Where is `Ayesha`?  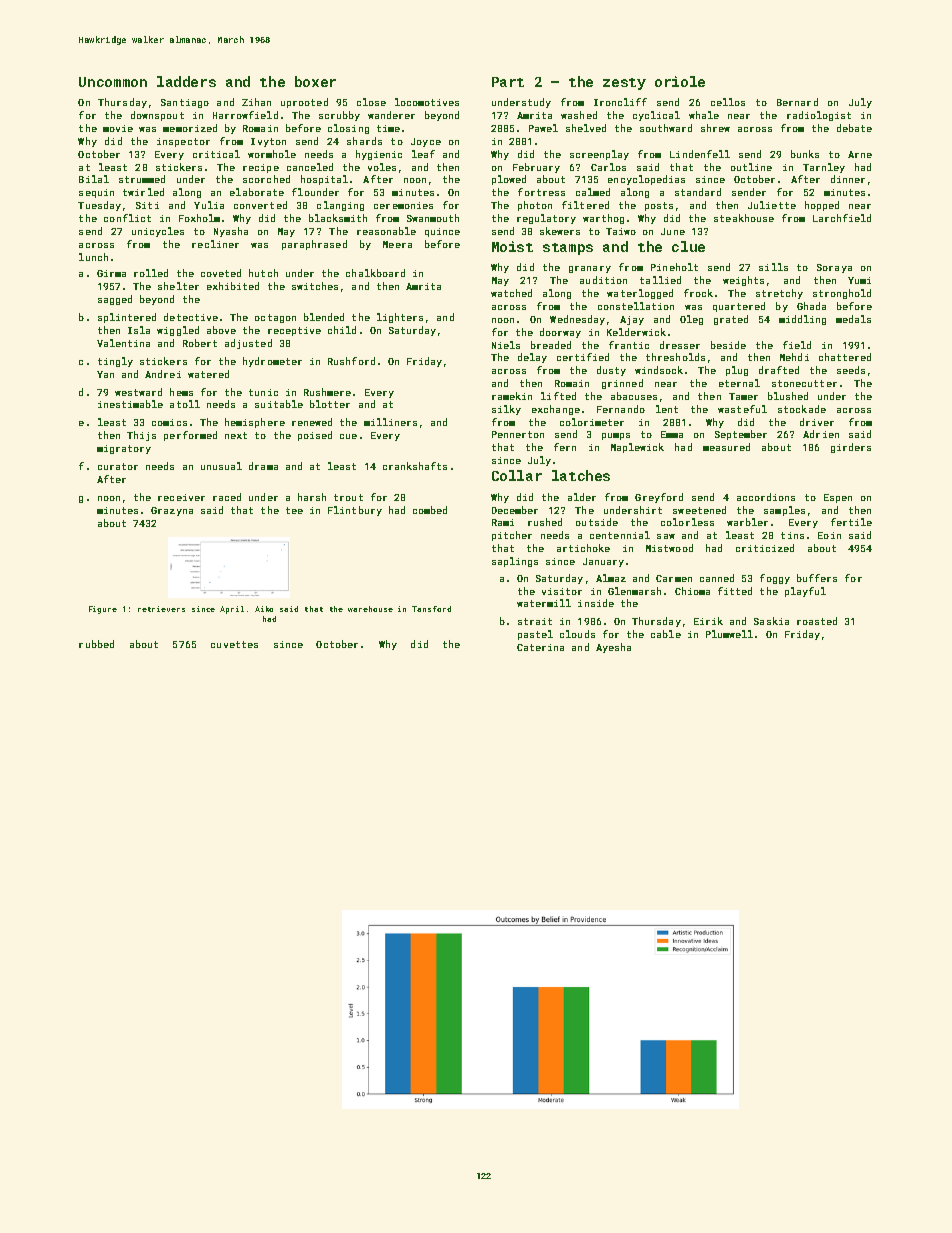
Ayesha is located at coordinates (613, 648).
